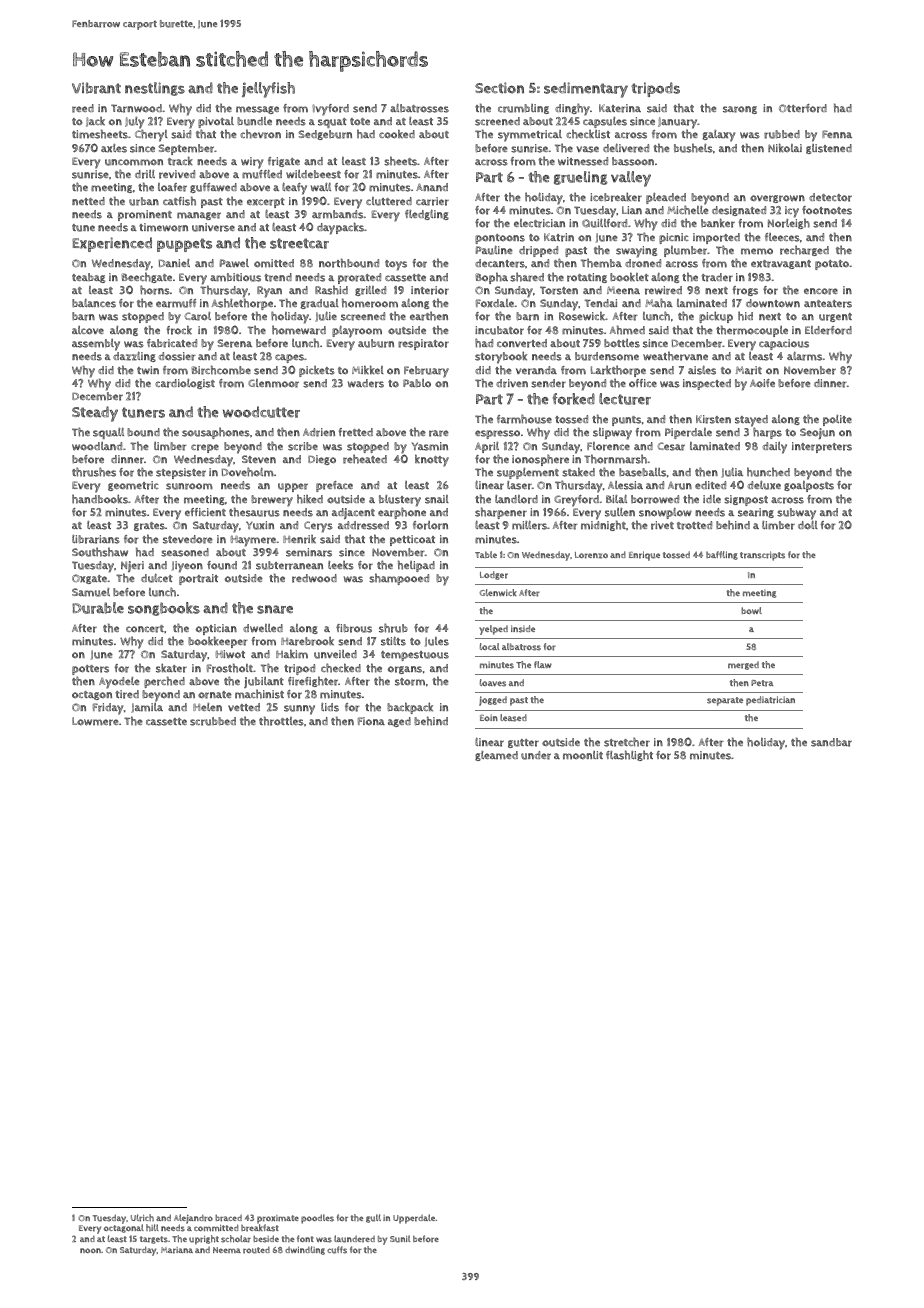  Describe the element at coordinates (145, 215) in the screenshot. I see `prominent` at that location.
